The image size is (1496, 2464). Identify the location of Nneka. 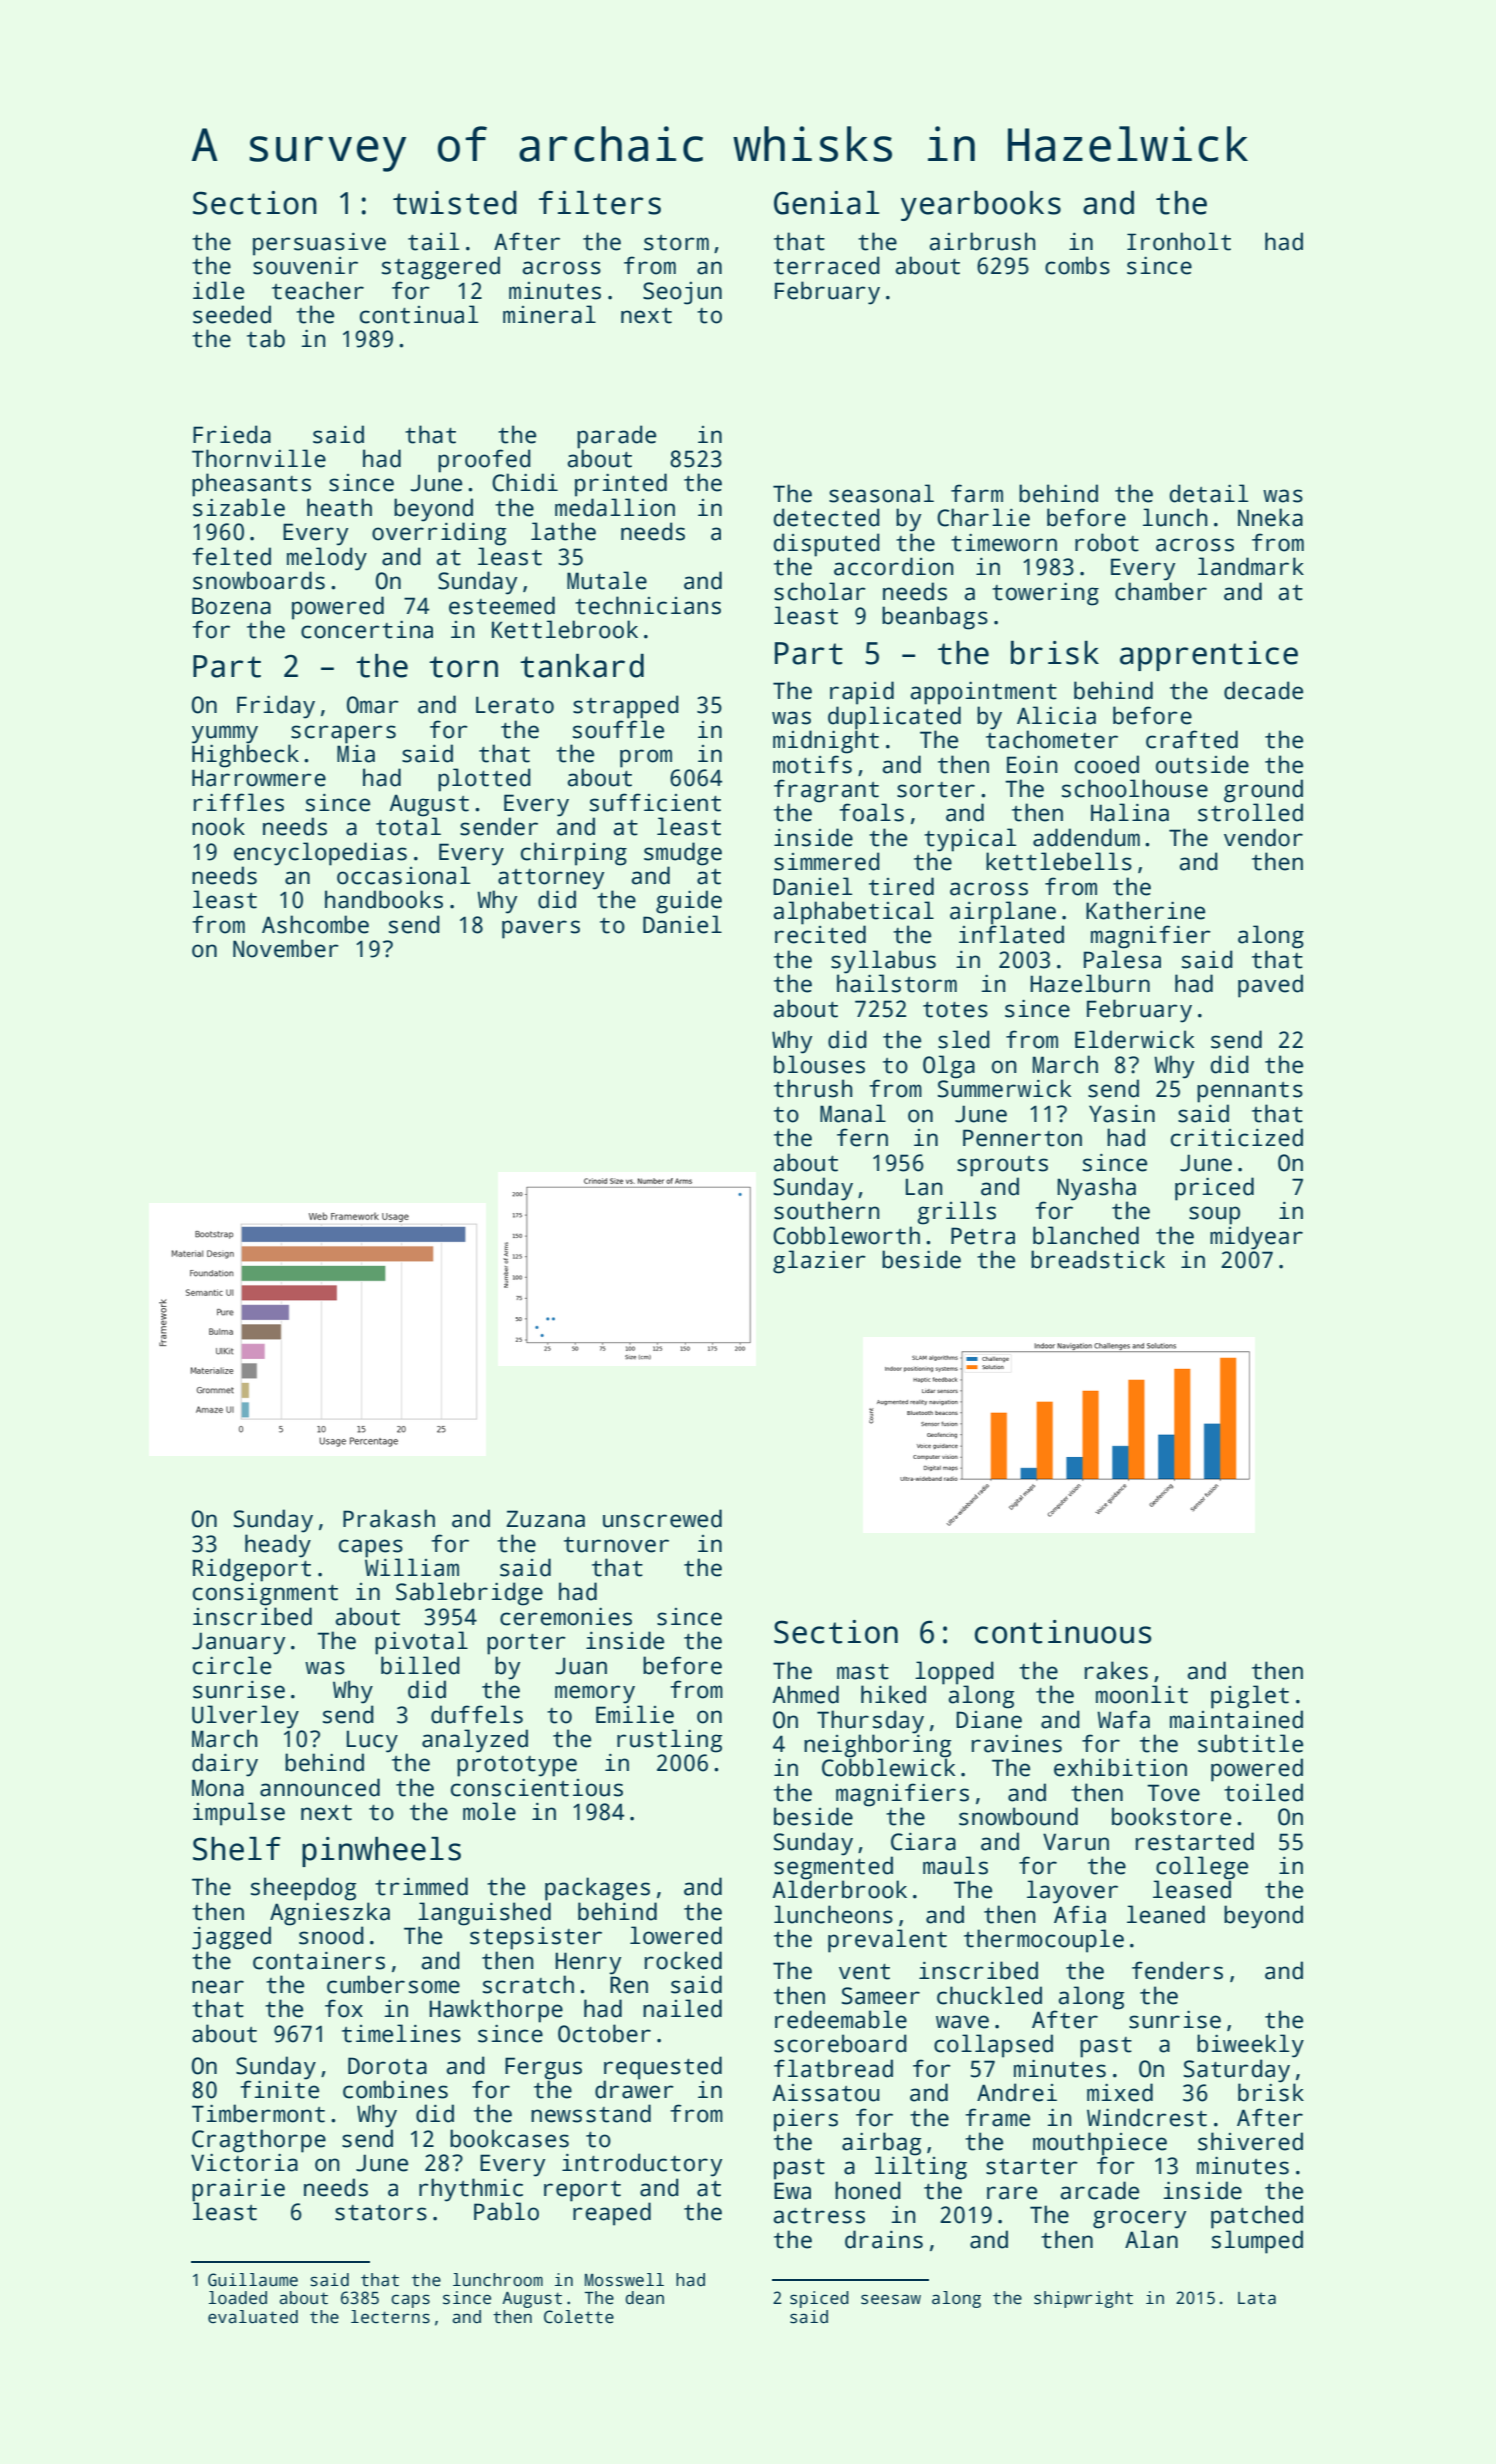
(1270, 517).
